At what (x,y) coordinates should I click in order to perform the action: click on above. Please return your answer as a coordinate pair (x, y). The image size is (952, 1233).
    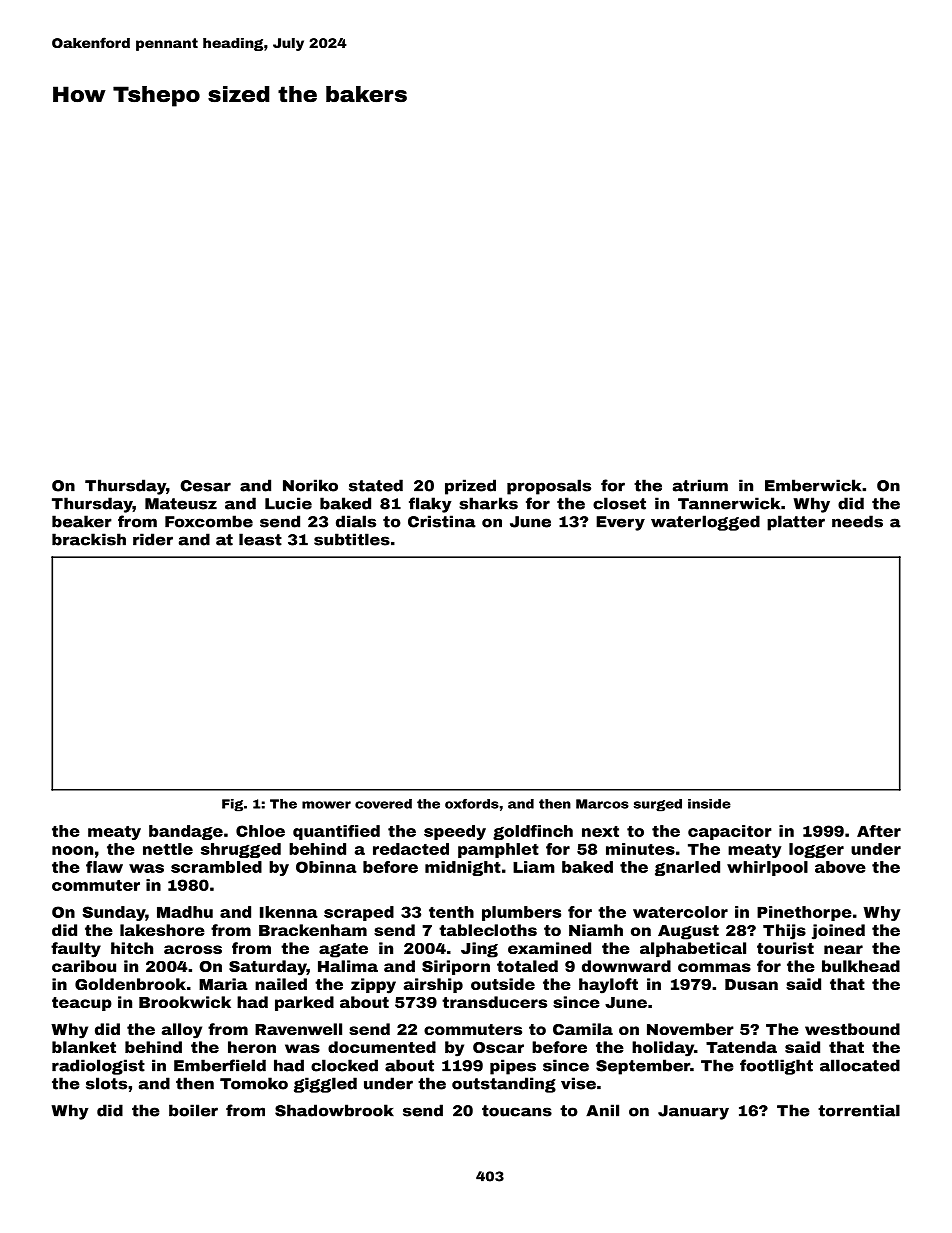
    Looking at the image, I should click on (840, 867).
